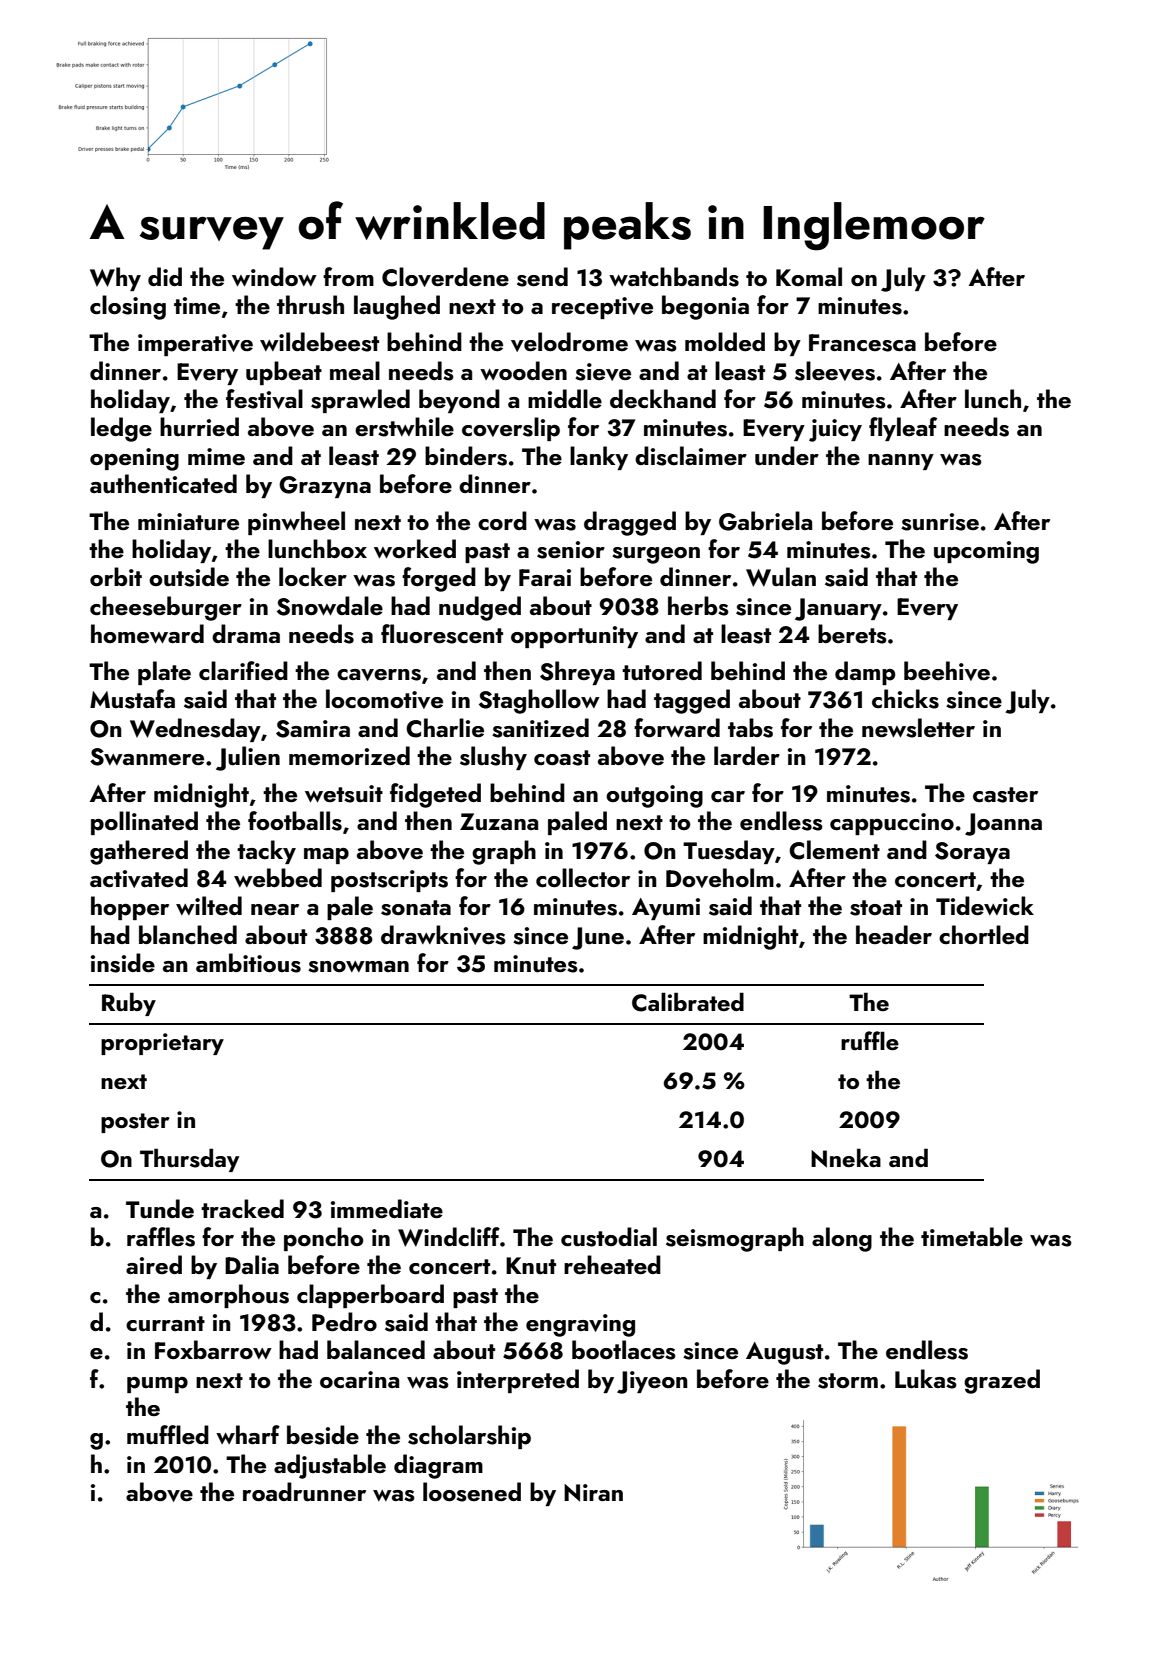  What do you see at coordinates (523, 370) in the screenshot?
I see `wooden` at bounding box center [523, 370].
